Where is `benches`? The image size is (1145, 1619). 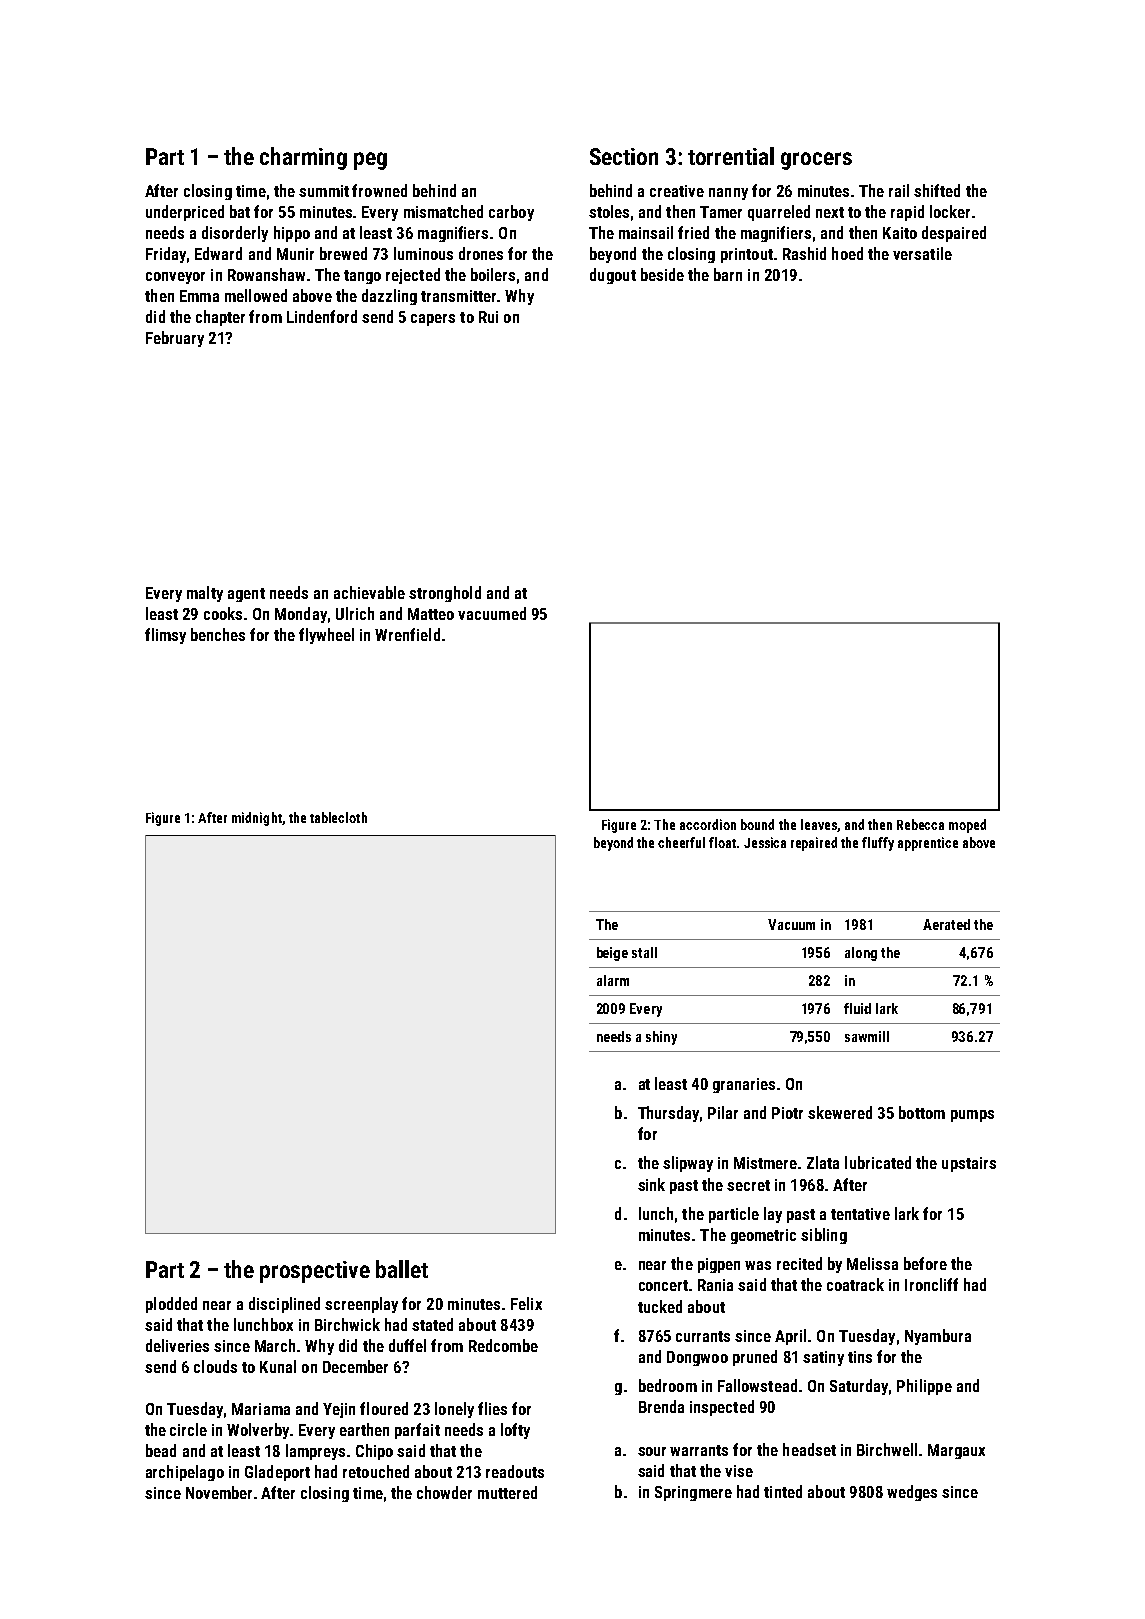 benches is located at coordinates (218, 634).
